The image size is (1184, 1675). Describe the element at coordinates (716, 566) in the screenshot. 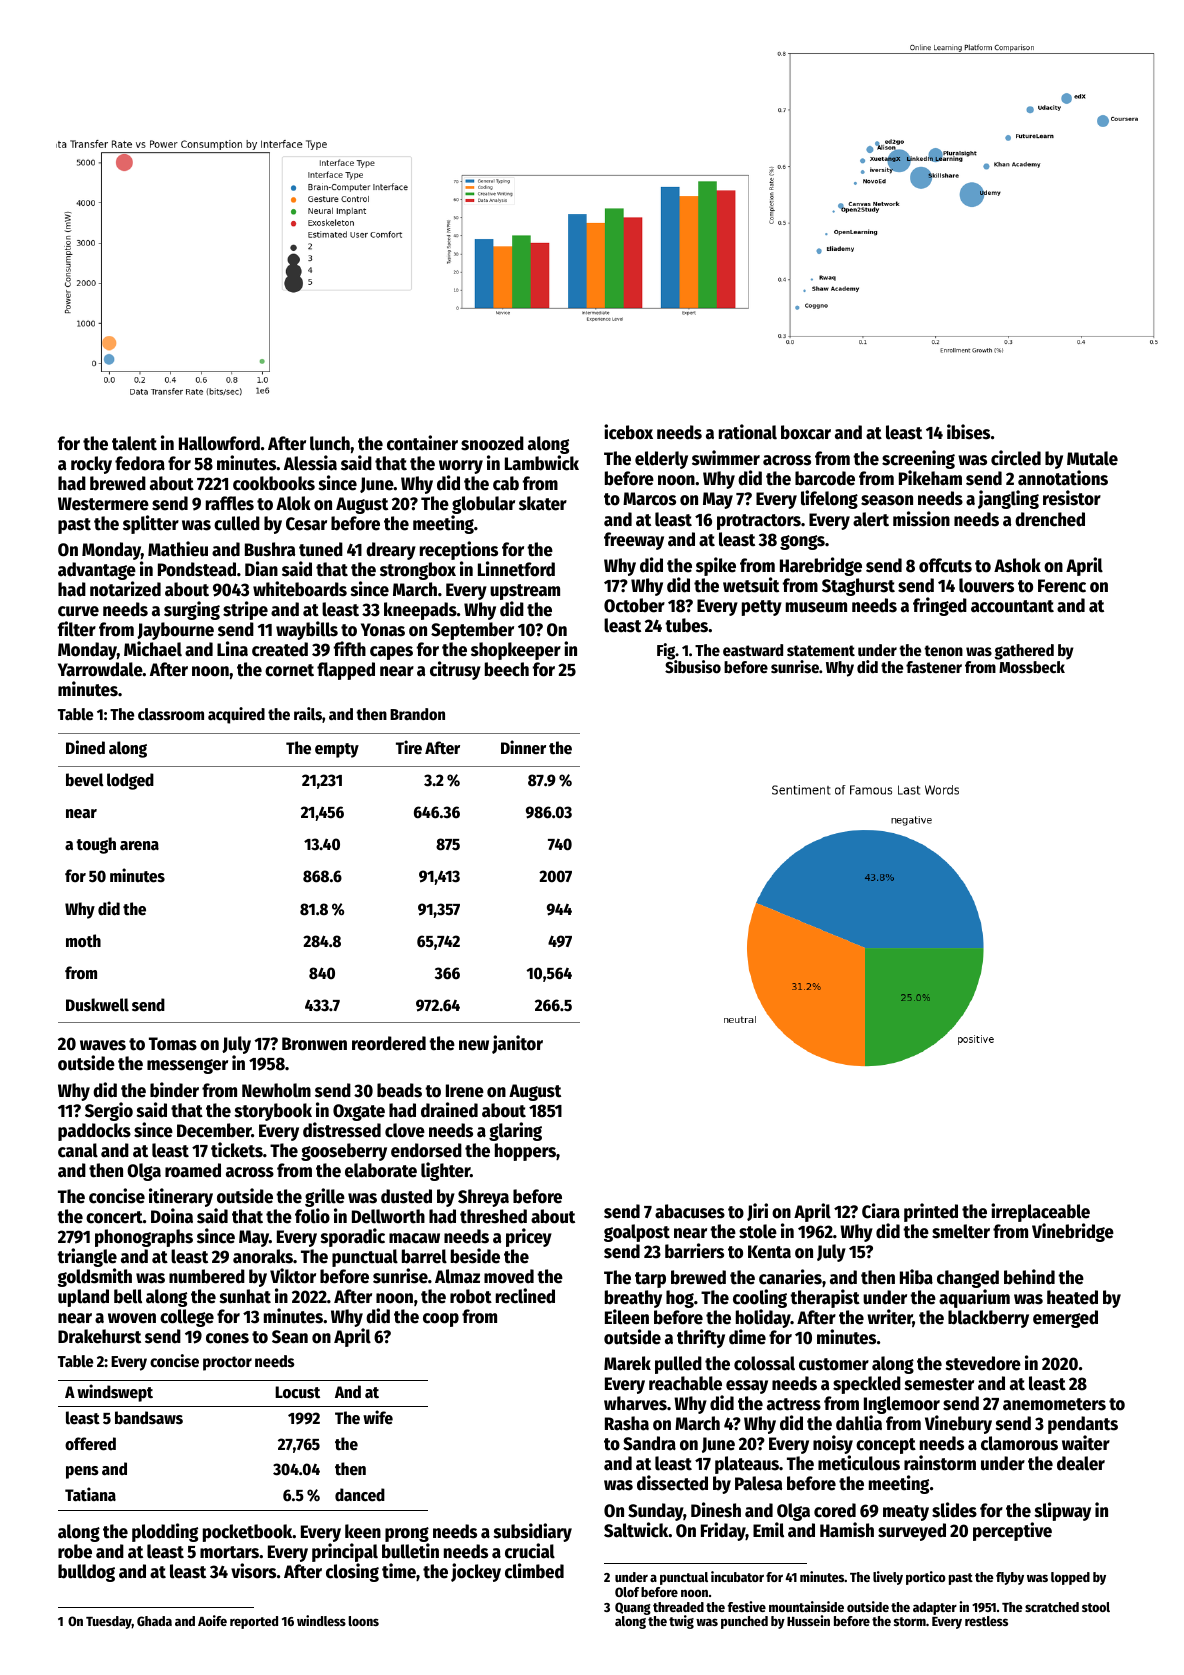

I see `spike` at that location.
